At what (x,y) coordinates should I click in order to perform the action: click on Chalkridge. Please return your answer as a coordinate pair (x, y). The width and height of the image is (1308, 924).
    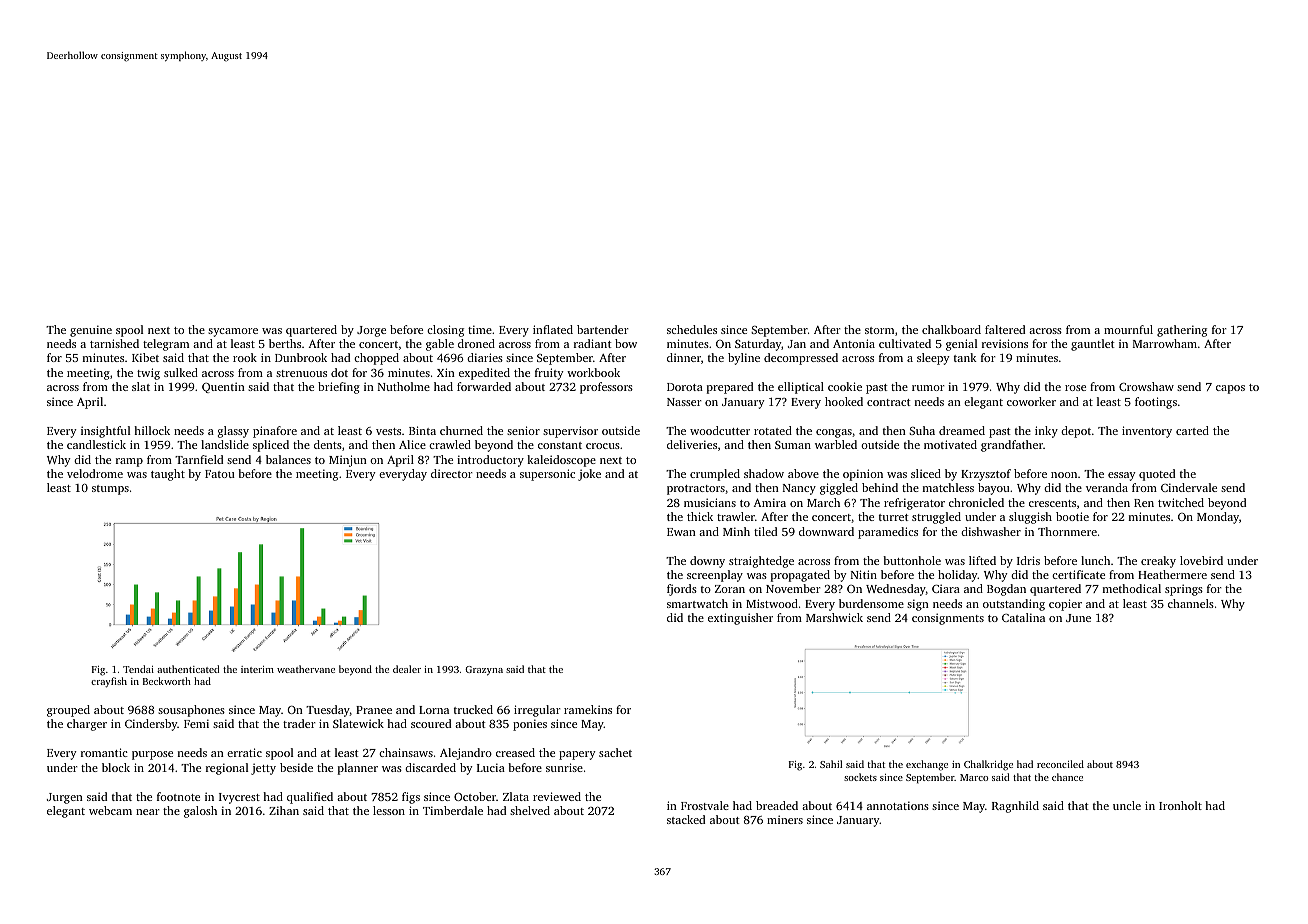
    Looking at the image, I should click on (988, 765).
